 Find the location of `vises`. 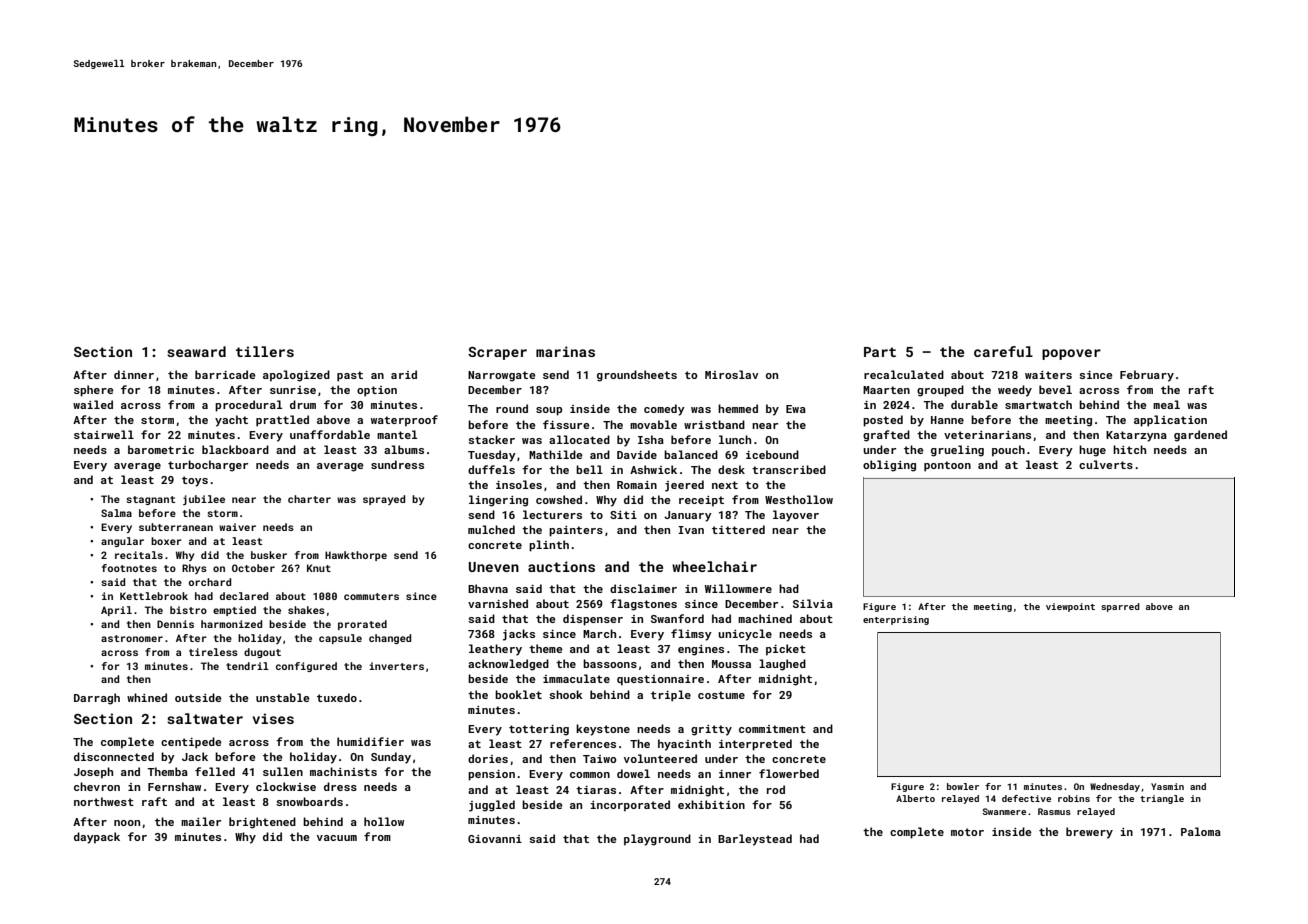

vises is located at coordinates (273, 718).
